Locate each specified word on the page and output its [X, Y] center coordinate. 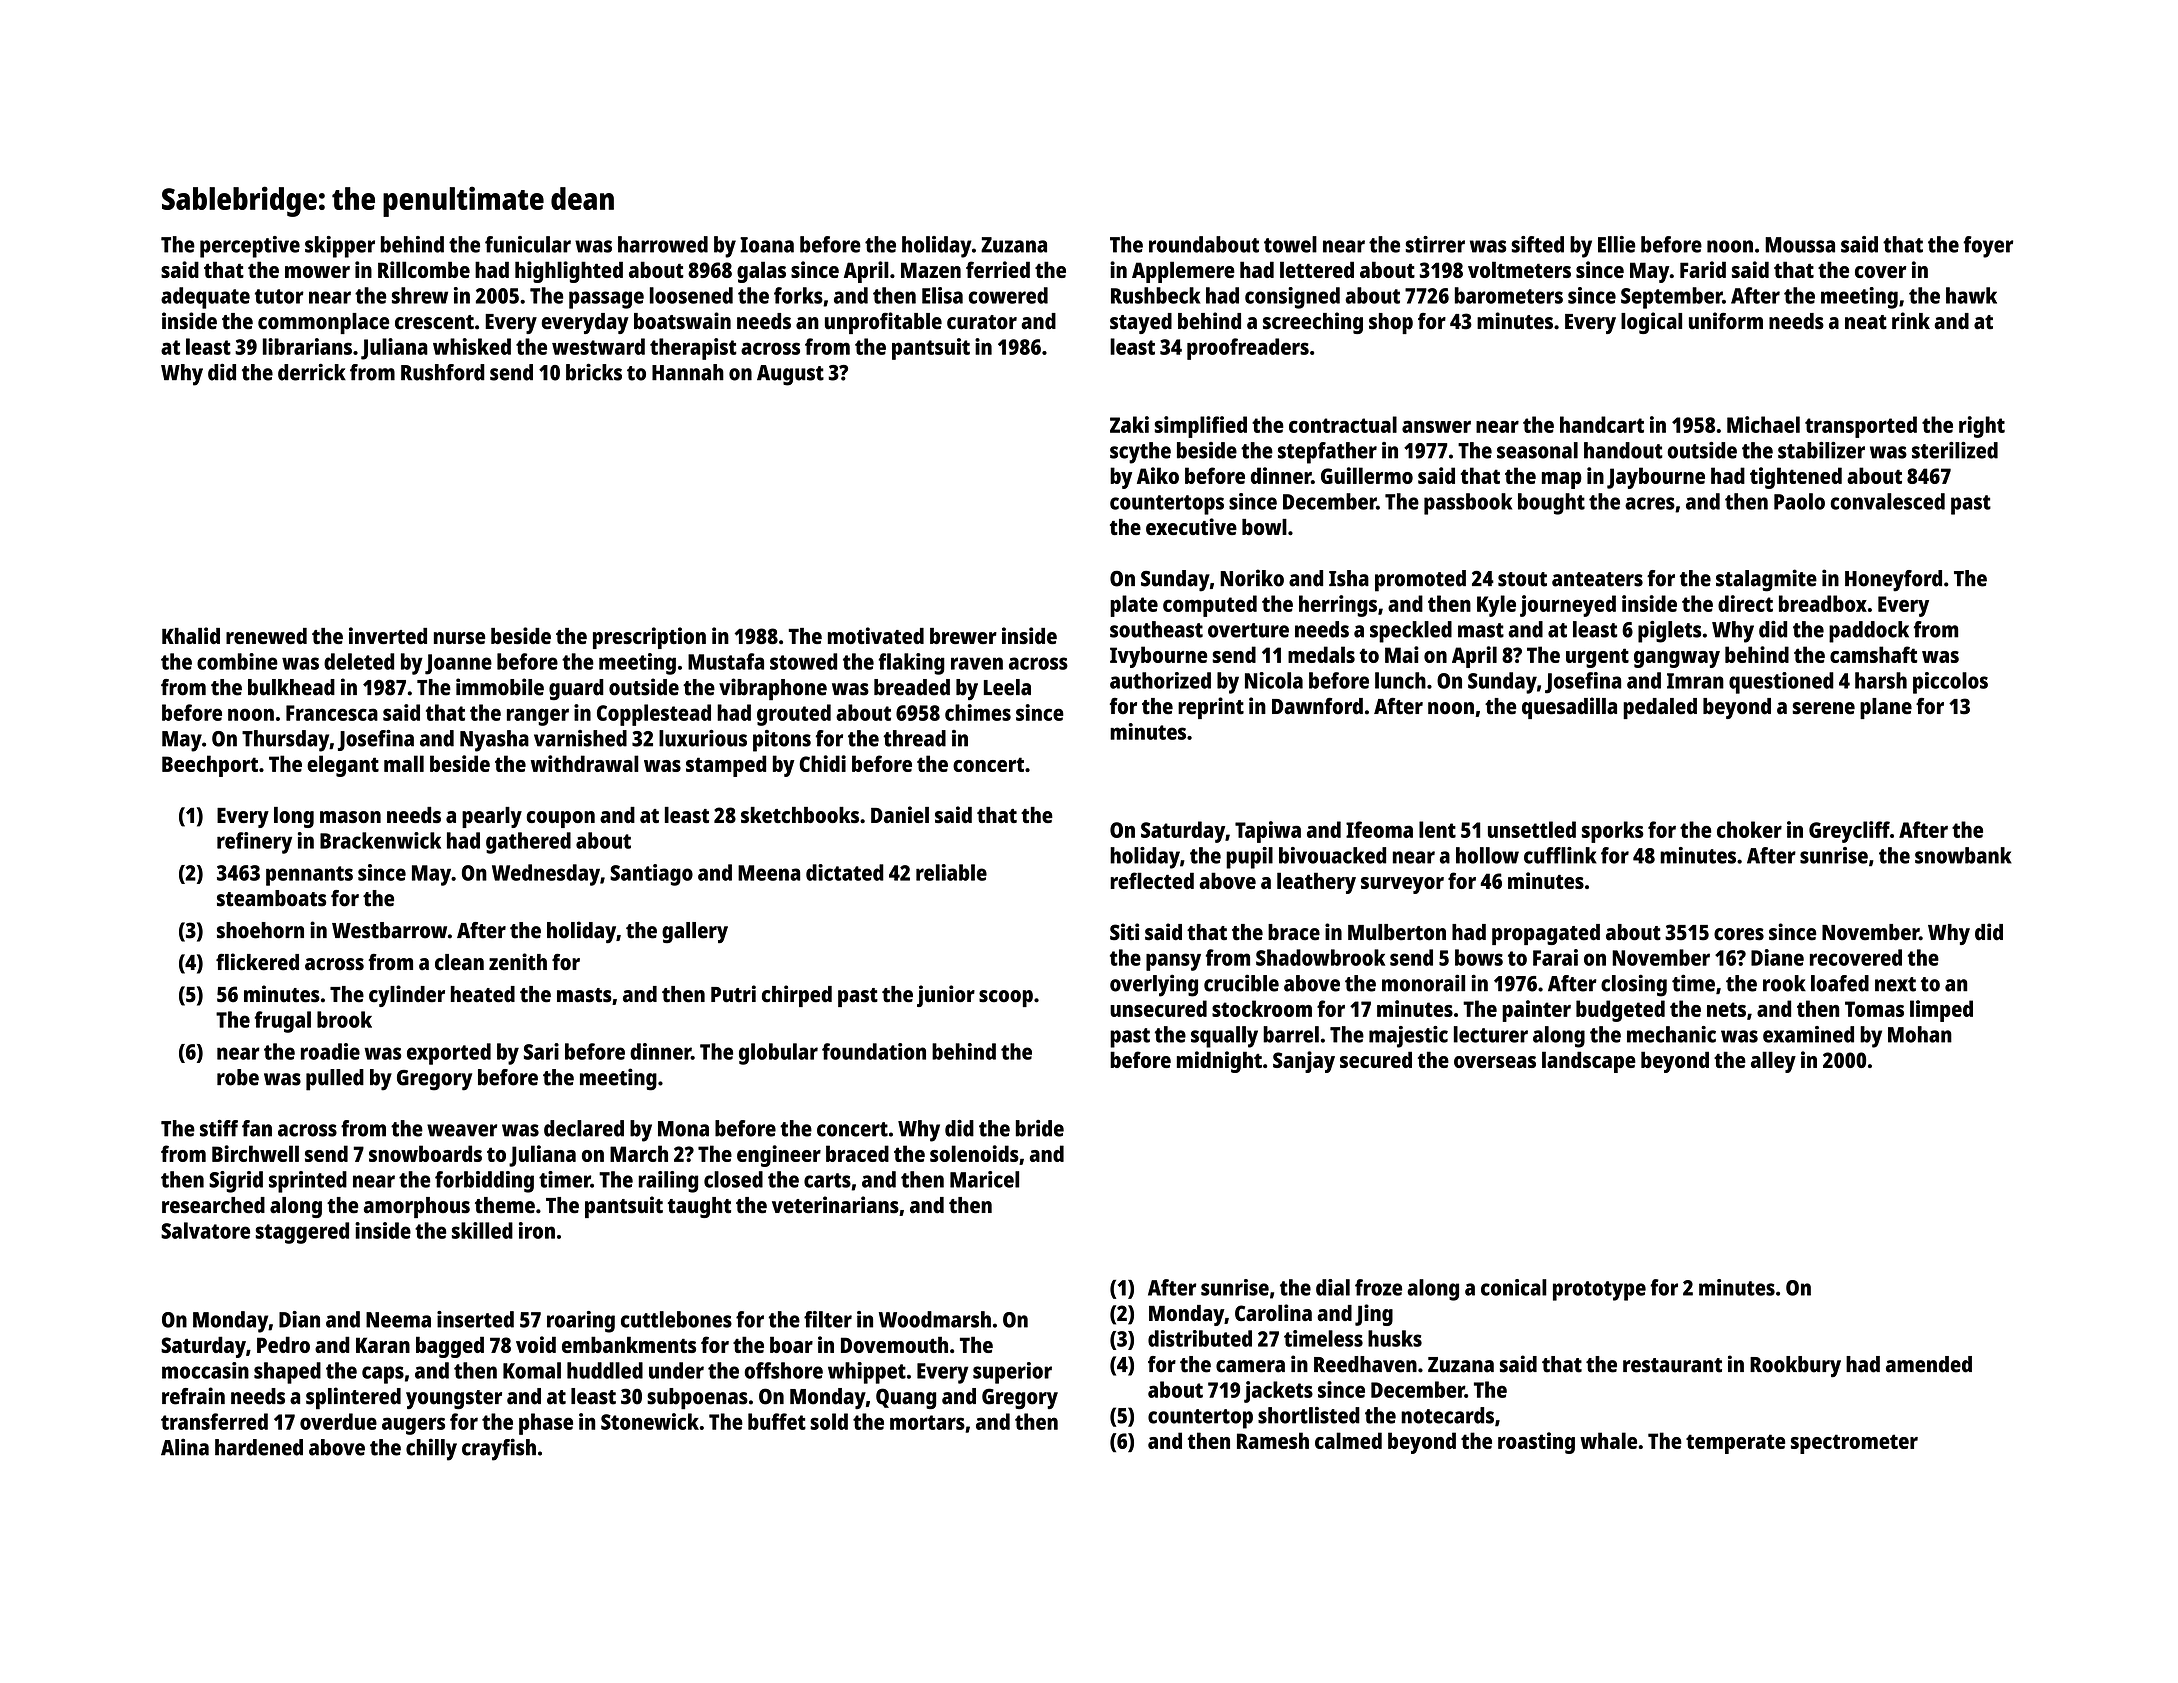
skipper [340, 247]
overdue [338, 1421]
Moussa [1800, 245]
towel [1290, 244]
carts [827, 1180]
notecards [1447, 1415]
